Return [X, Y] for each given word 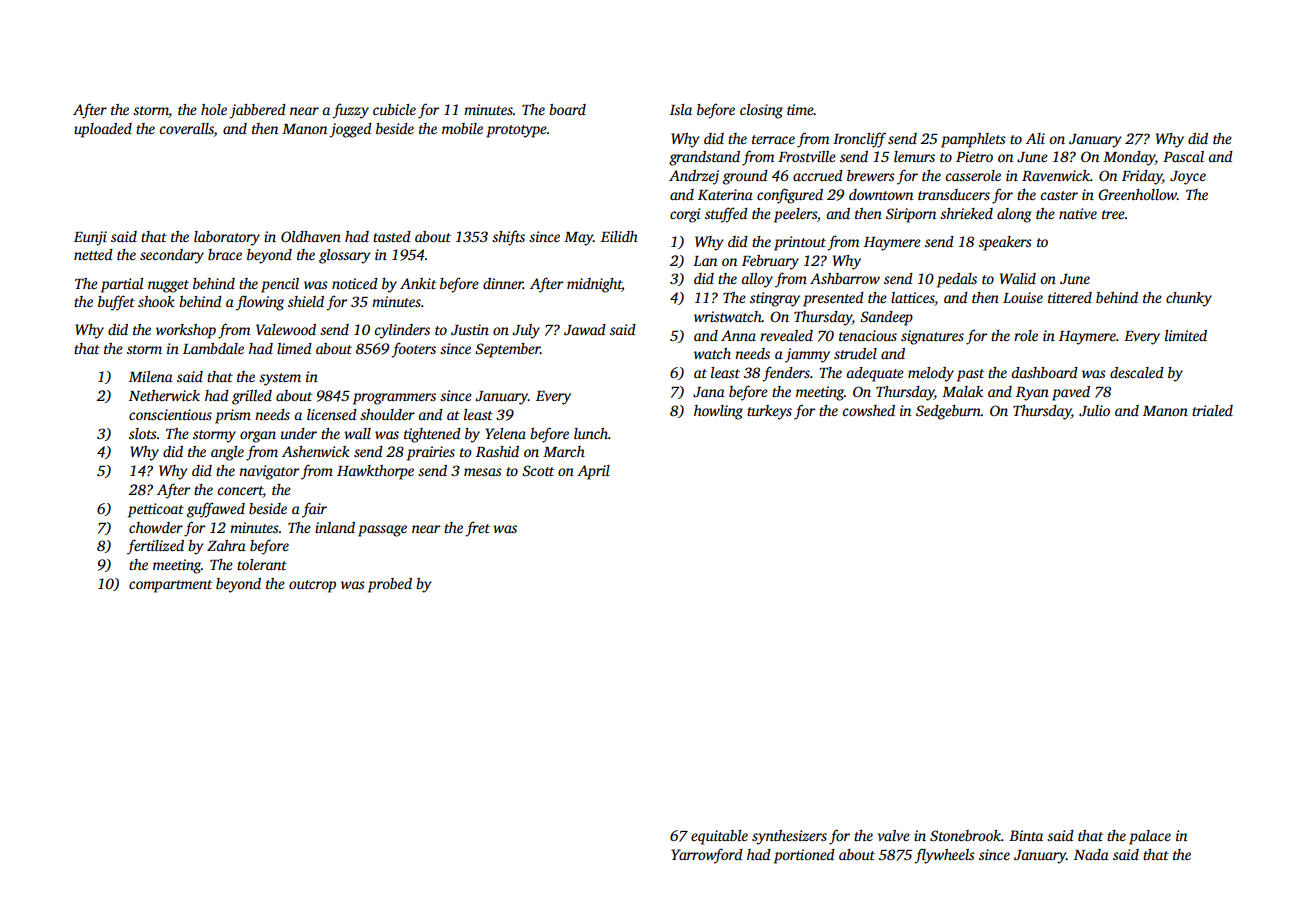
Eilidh [619, 236]
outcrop [312, 586]
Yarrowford [707, 856]
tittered [1070, 297]
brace [225, 254]
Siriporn [911, 215]
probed [390, 585]
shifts [508, 238]
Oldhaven [311, 236]
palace [1150, 837]
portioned [804, 856]
